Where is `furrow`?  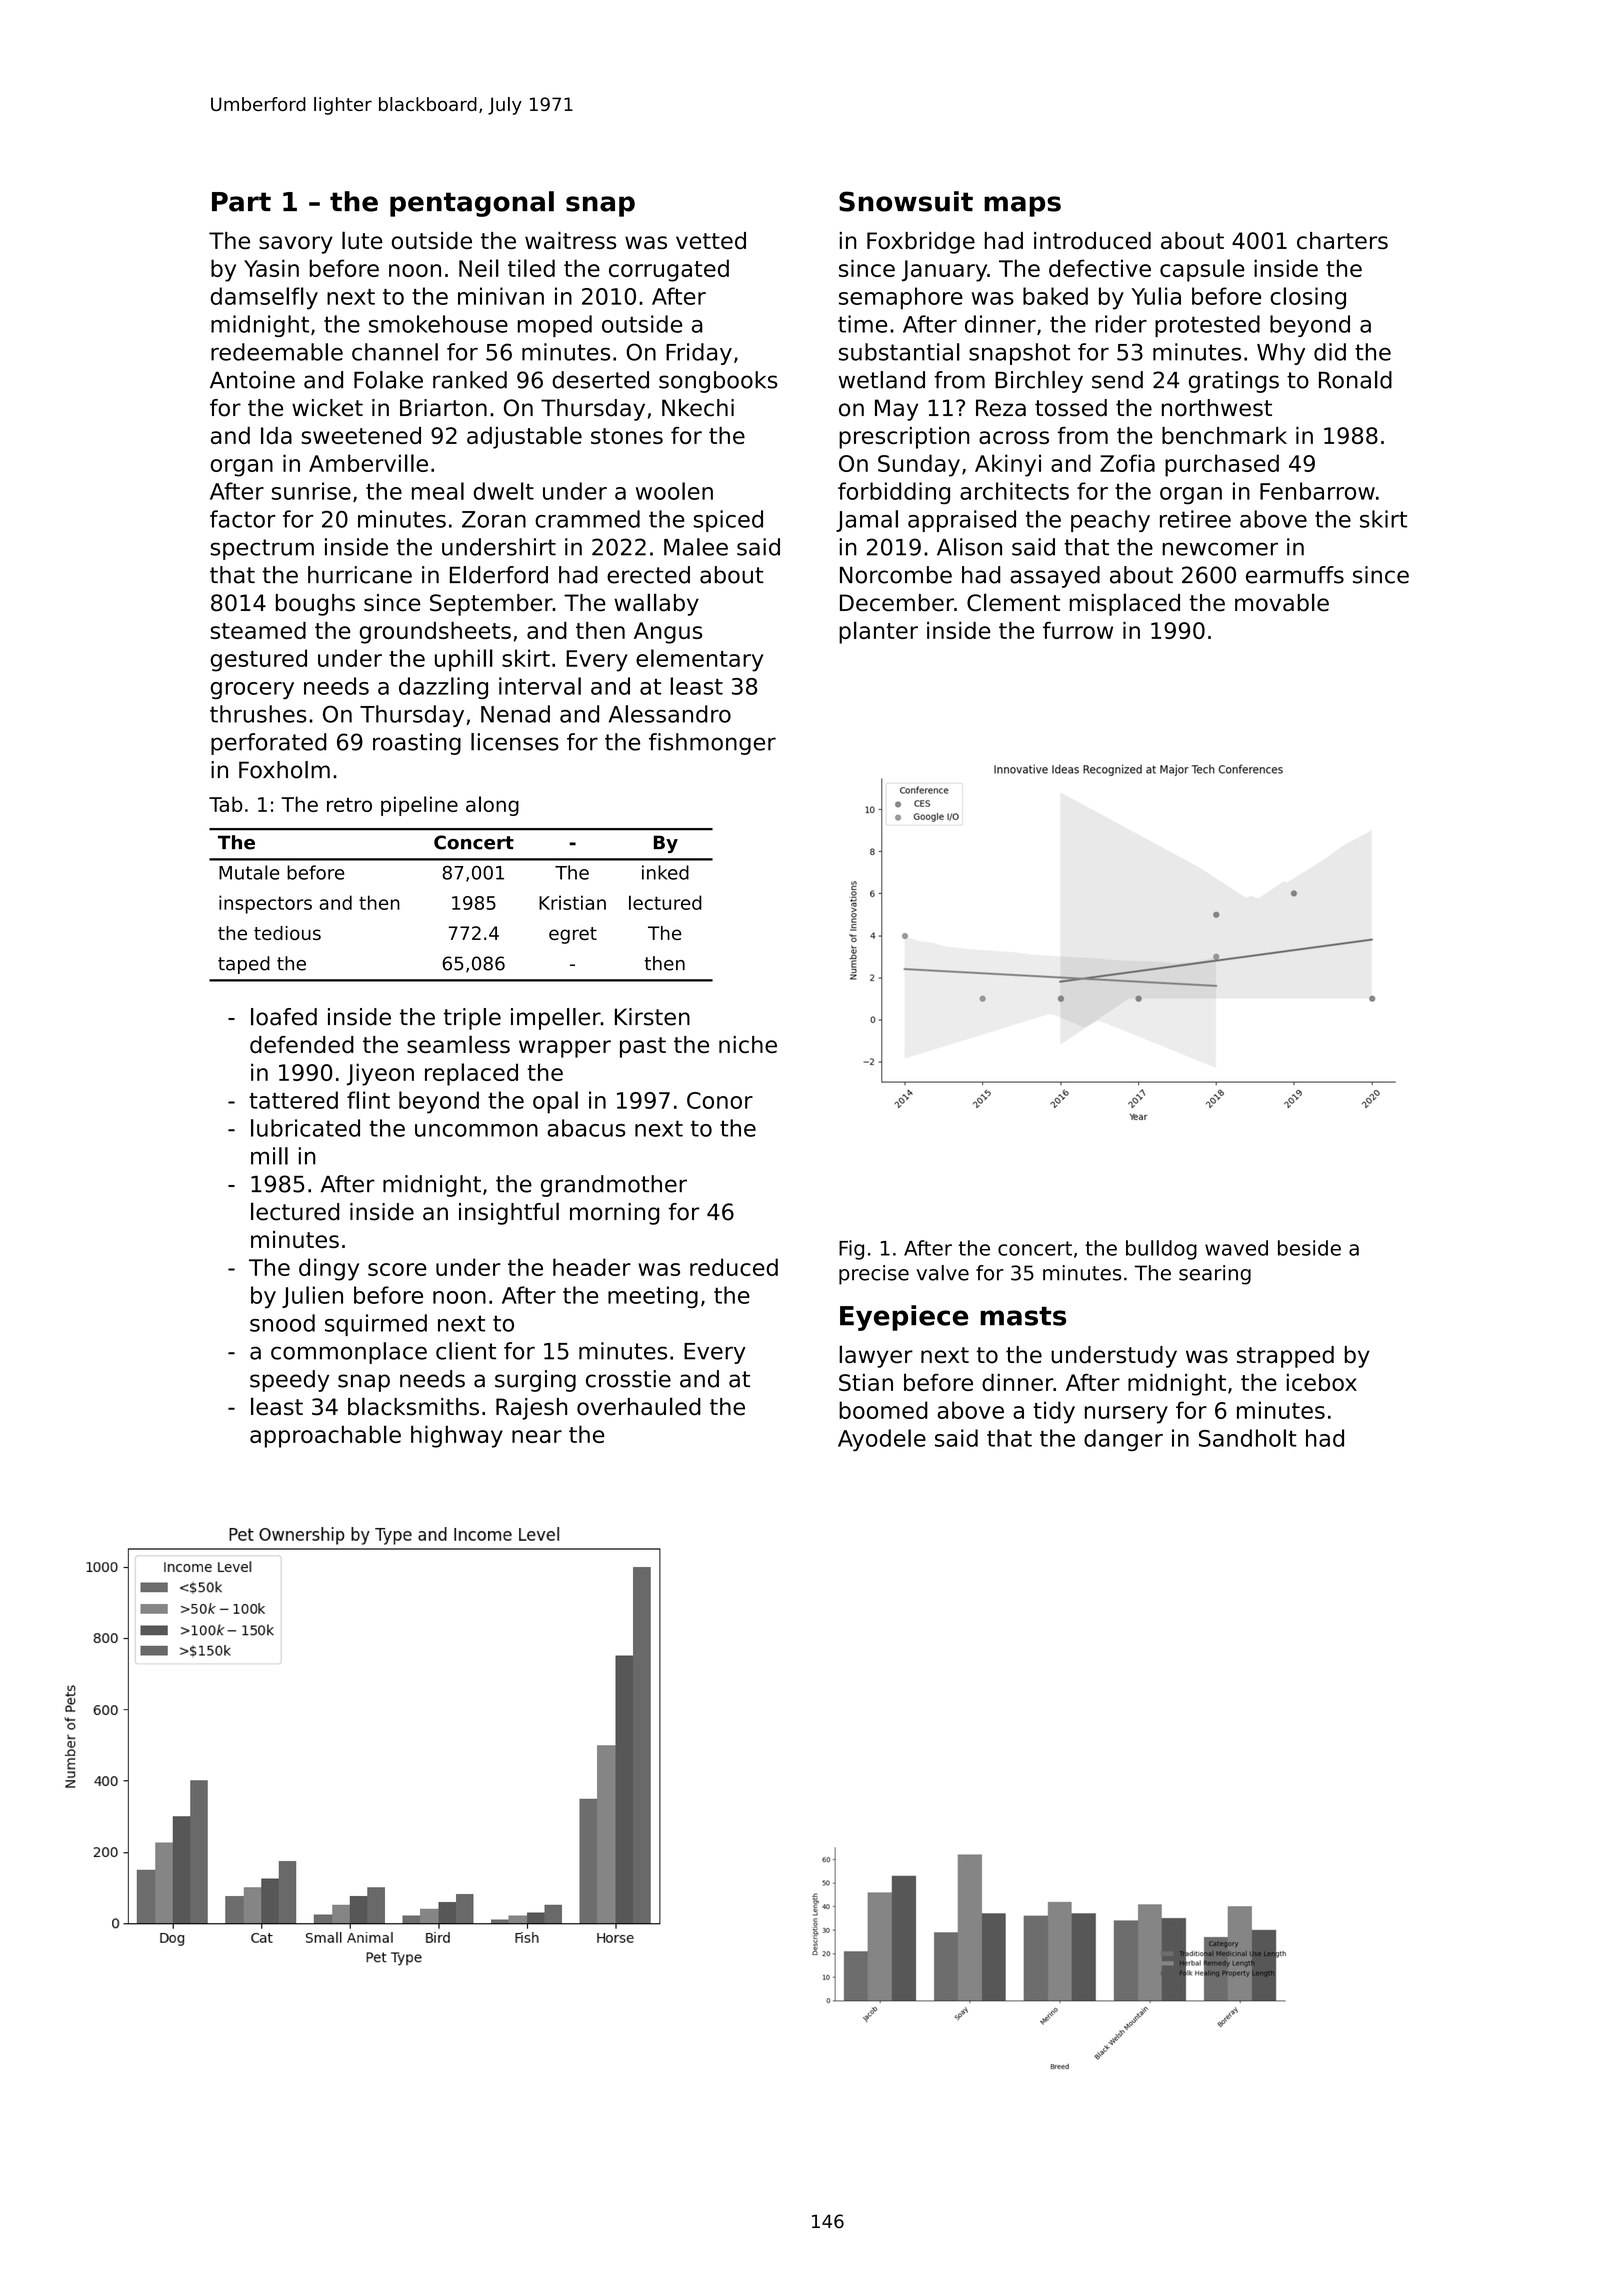 furrow is located at coordinates (1078, 630).
